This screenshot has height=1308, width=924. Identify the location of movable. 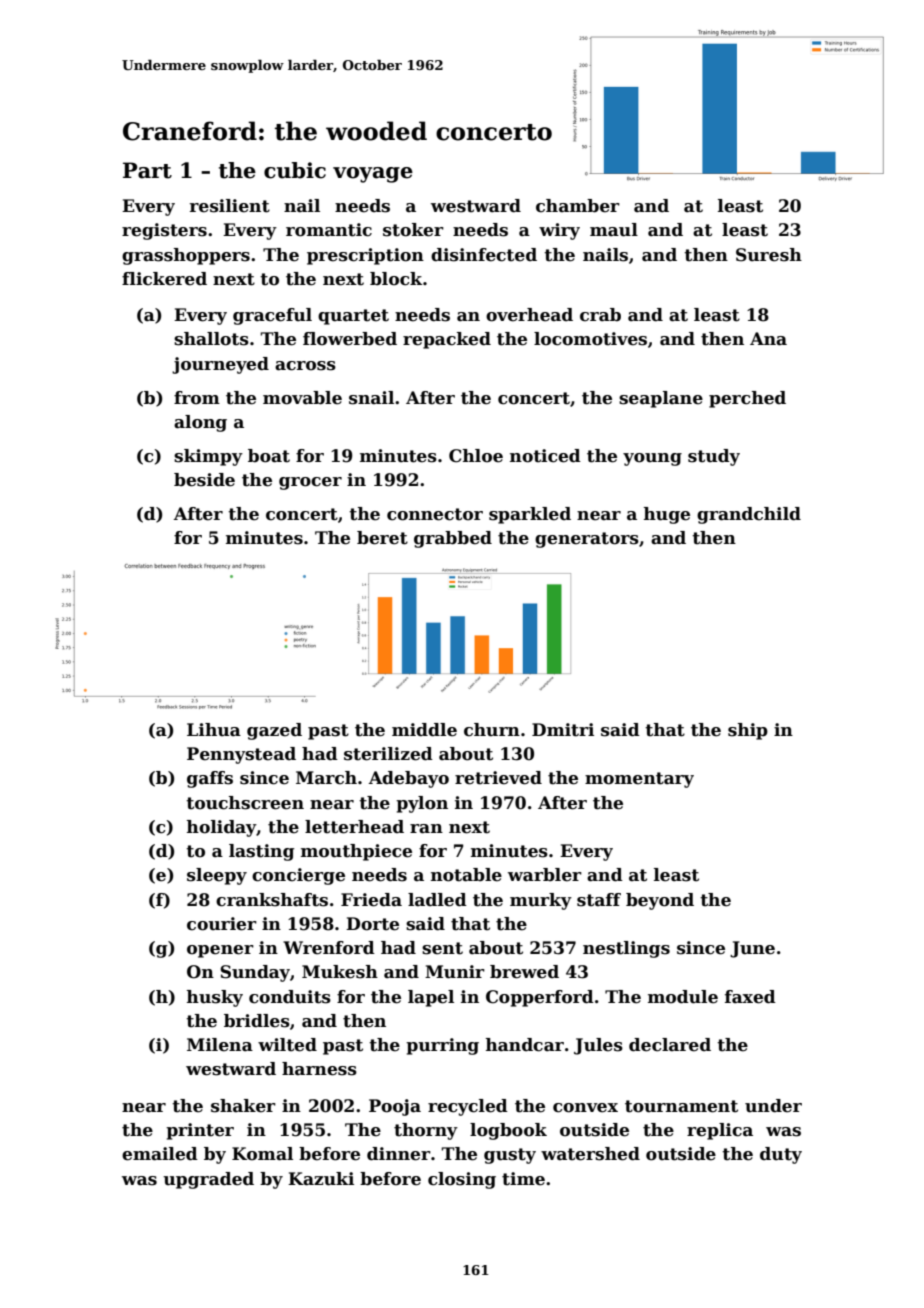
(302, 398).
